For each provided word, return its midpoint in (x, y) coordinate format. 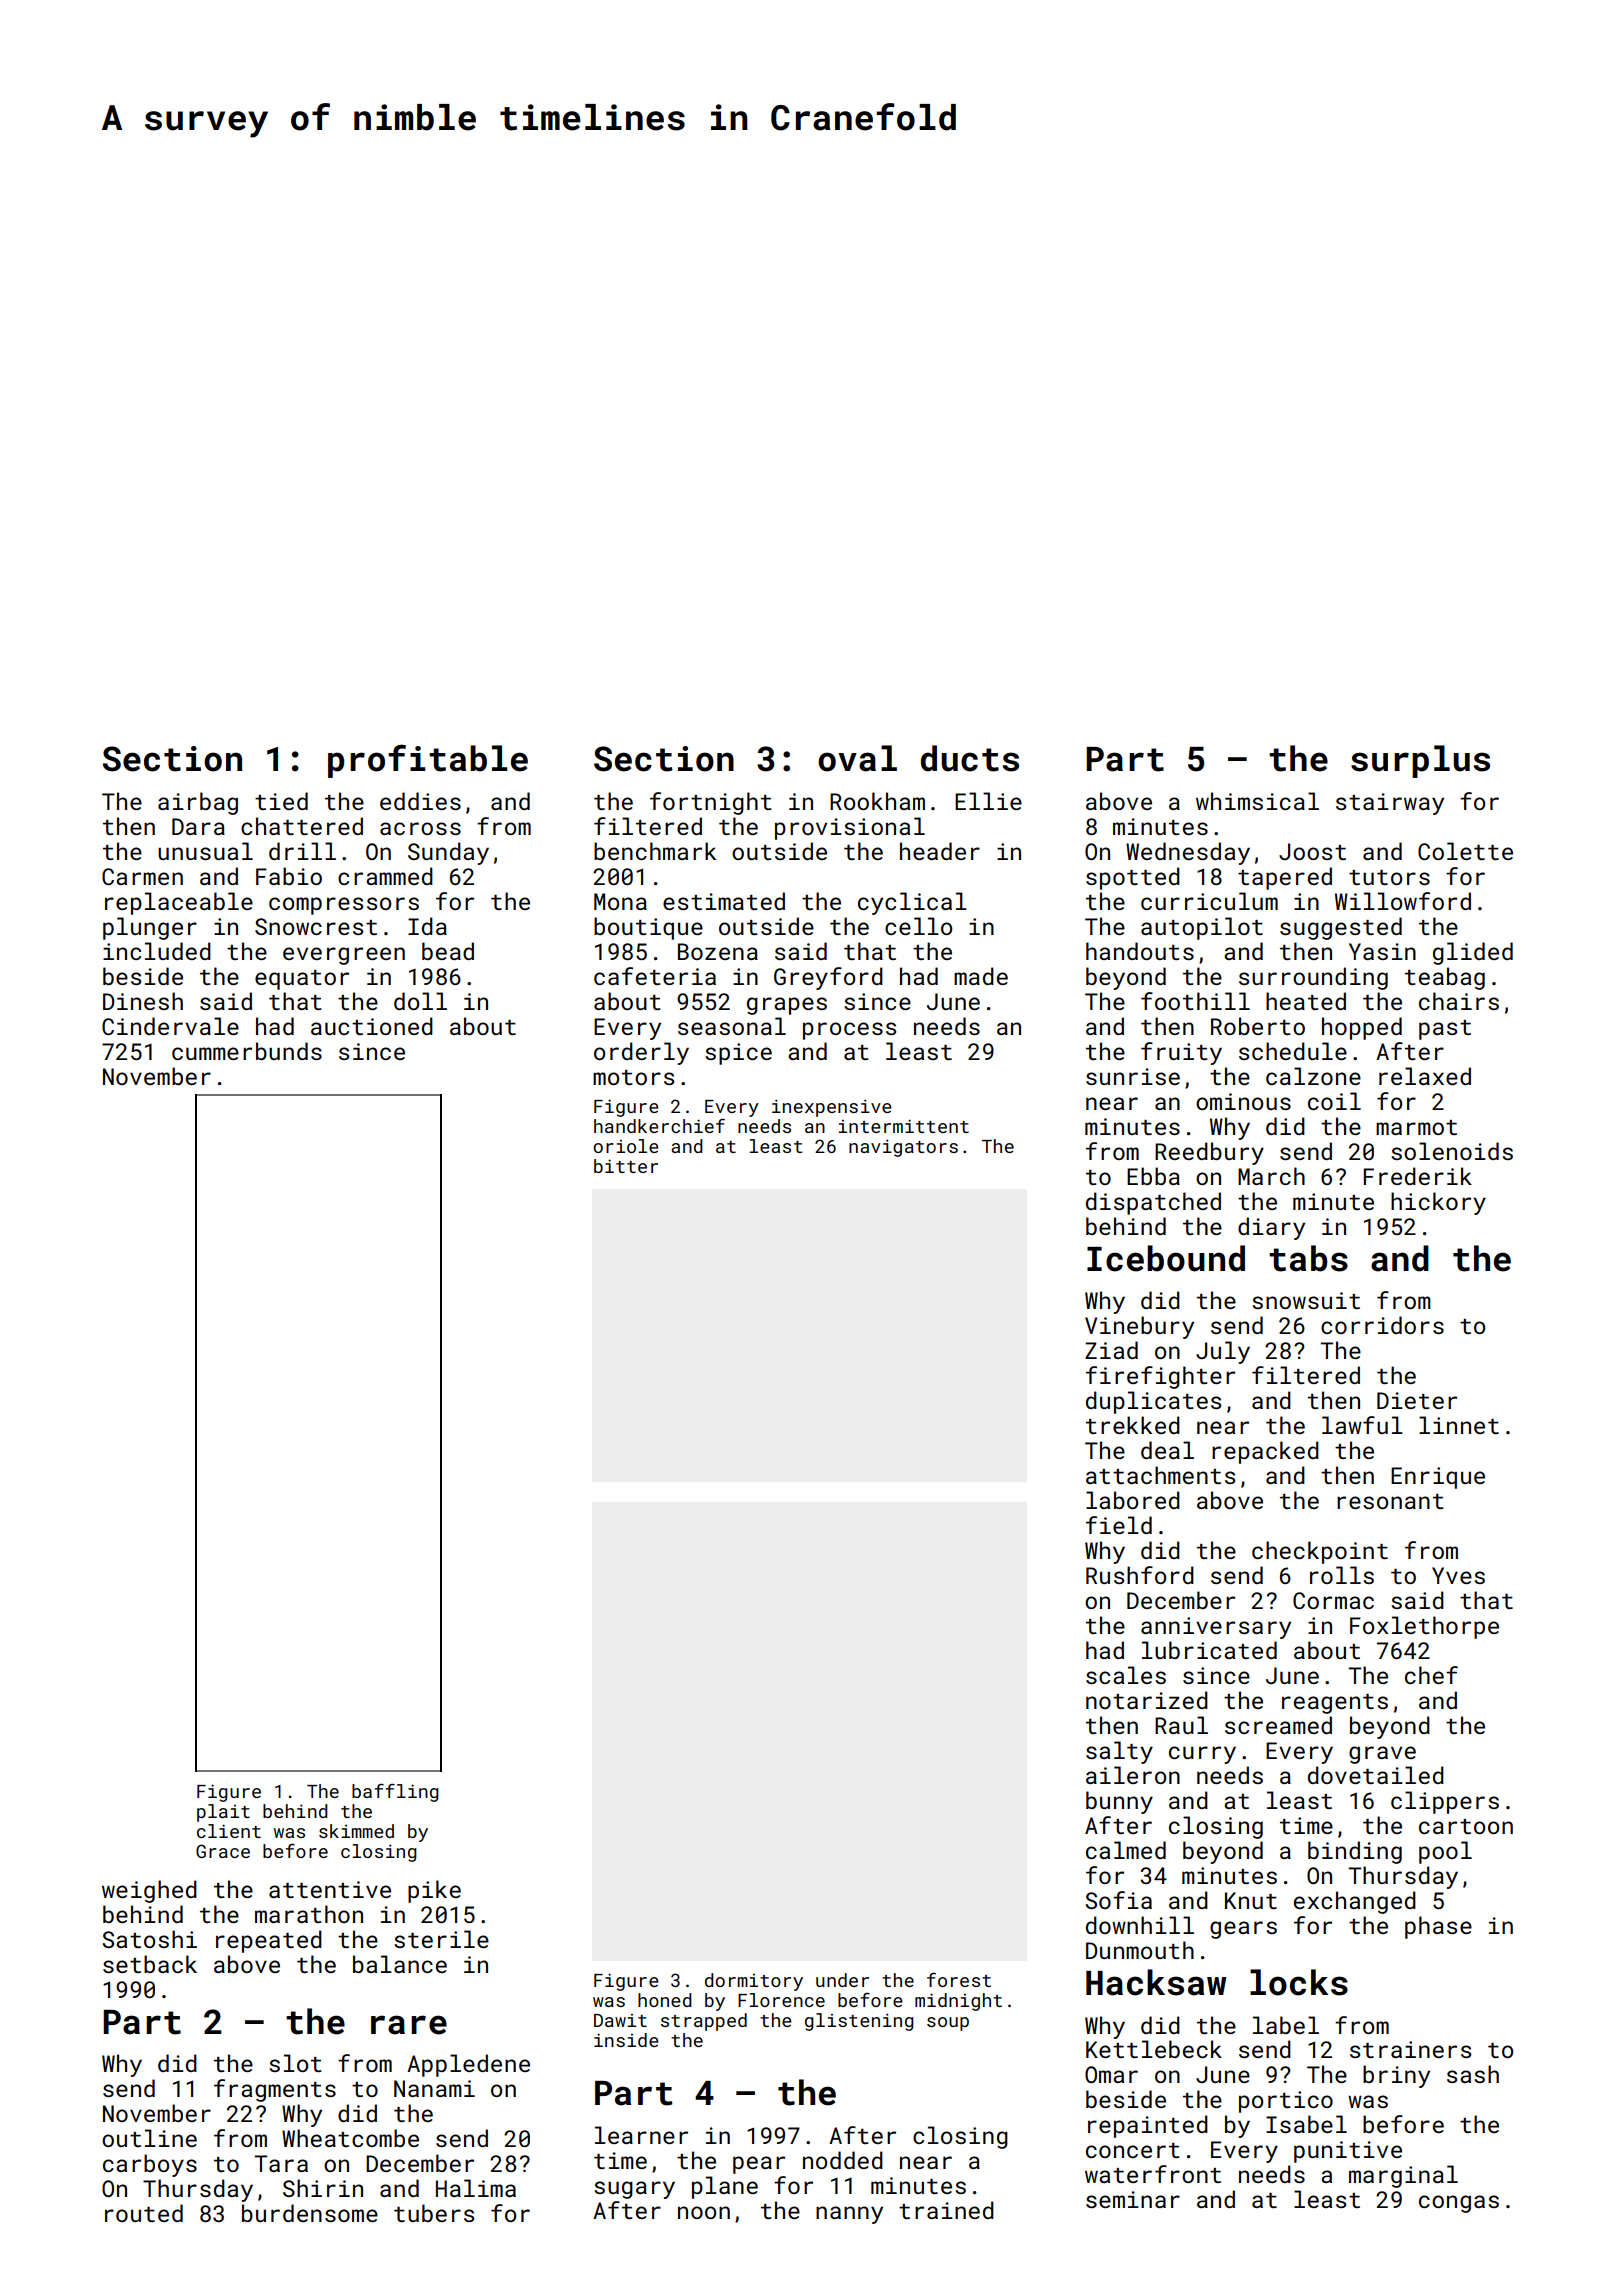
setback (150, 1964)
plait (223, 1813)
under (842, 1980)
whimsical (1257, 801)
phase (1438, 1927)
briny (1396, 2076)
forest (959, 1979)
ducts (970, 758)
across (420, 828)
